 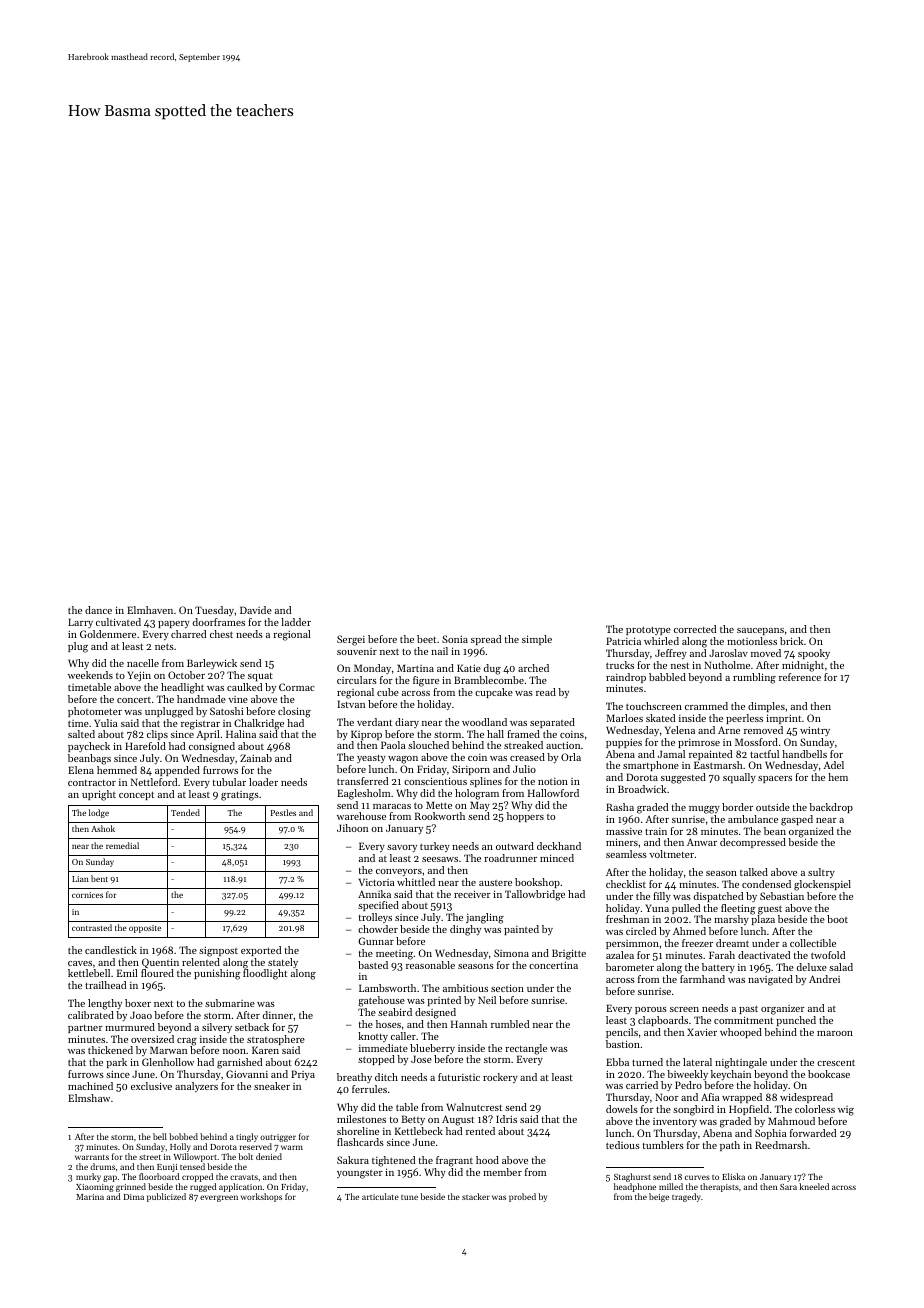 What do you see at coordinates (419, 1131) in the screenshot?
I see `Kettlebeck` at bounding box center [419, 1131].
